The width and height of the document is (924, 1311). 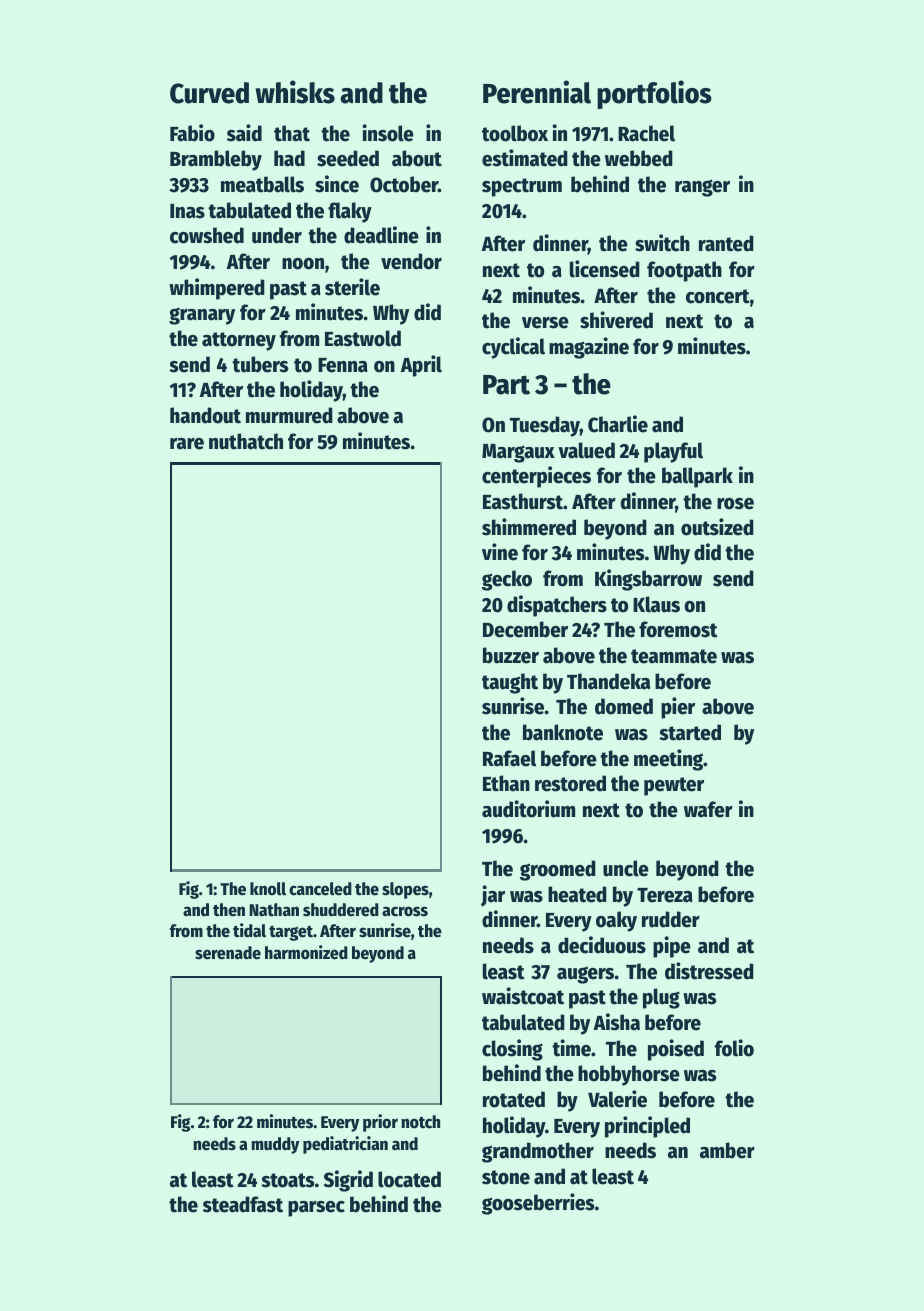 I want to click on Rachel, so click(x=646, y=133).
